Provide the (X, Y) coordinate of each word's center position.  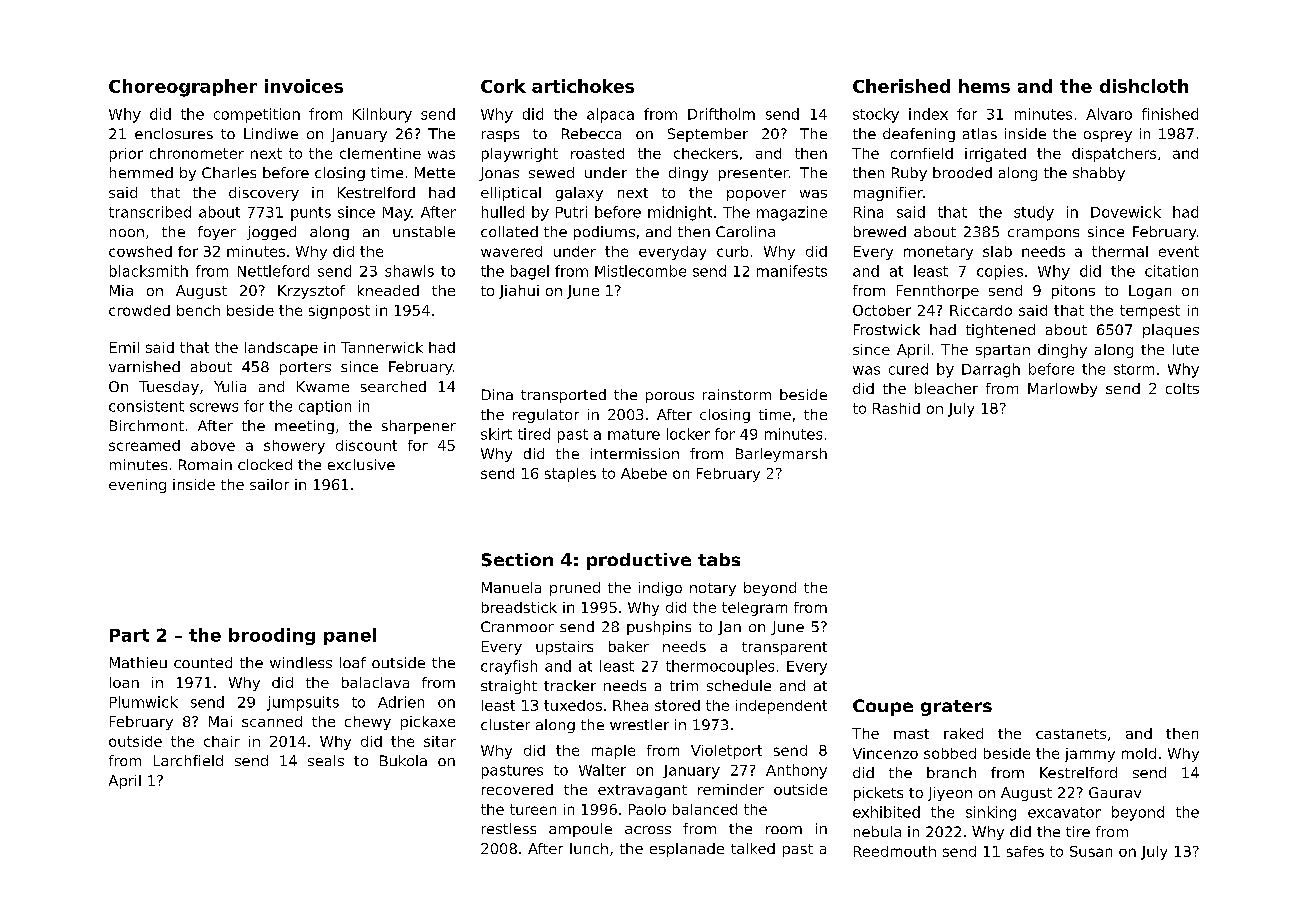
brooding (272, 636)
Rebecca (591, 133)
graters (956, 708)
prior (126, 155)
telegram (754, 609)
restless (509, 828)
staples (570, 475)
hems (984, 86)
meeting (304, 427)
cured (908, 369)
